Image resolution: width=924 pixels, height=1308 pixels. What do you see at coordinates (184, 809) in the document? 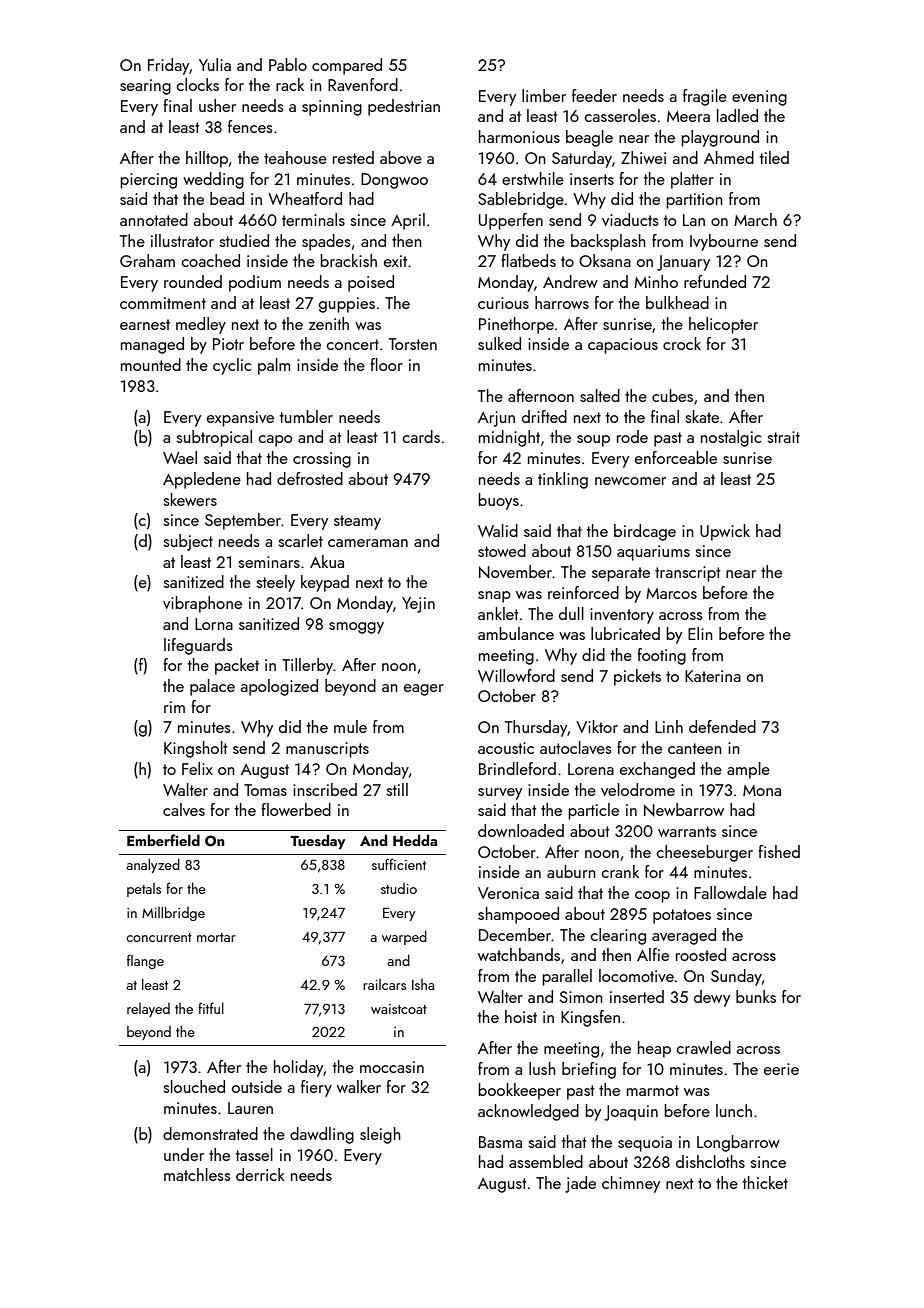
I see `calves` at bounding box center [184, 809].
